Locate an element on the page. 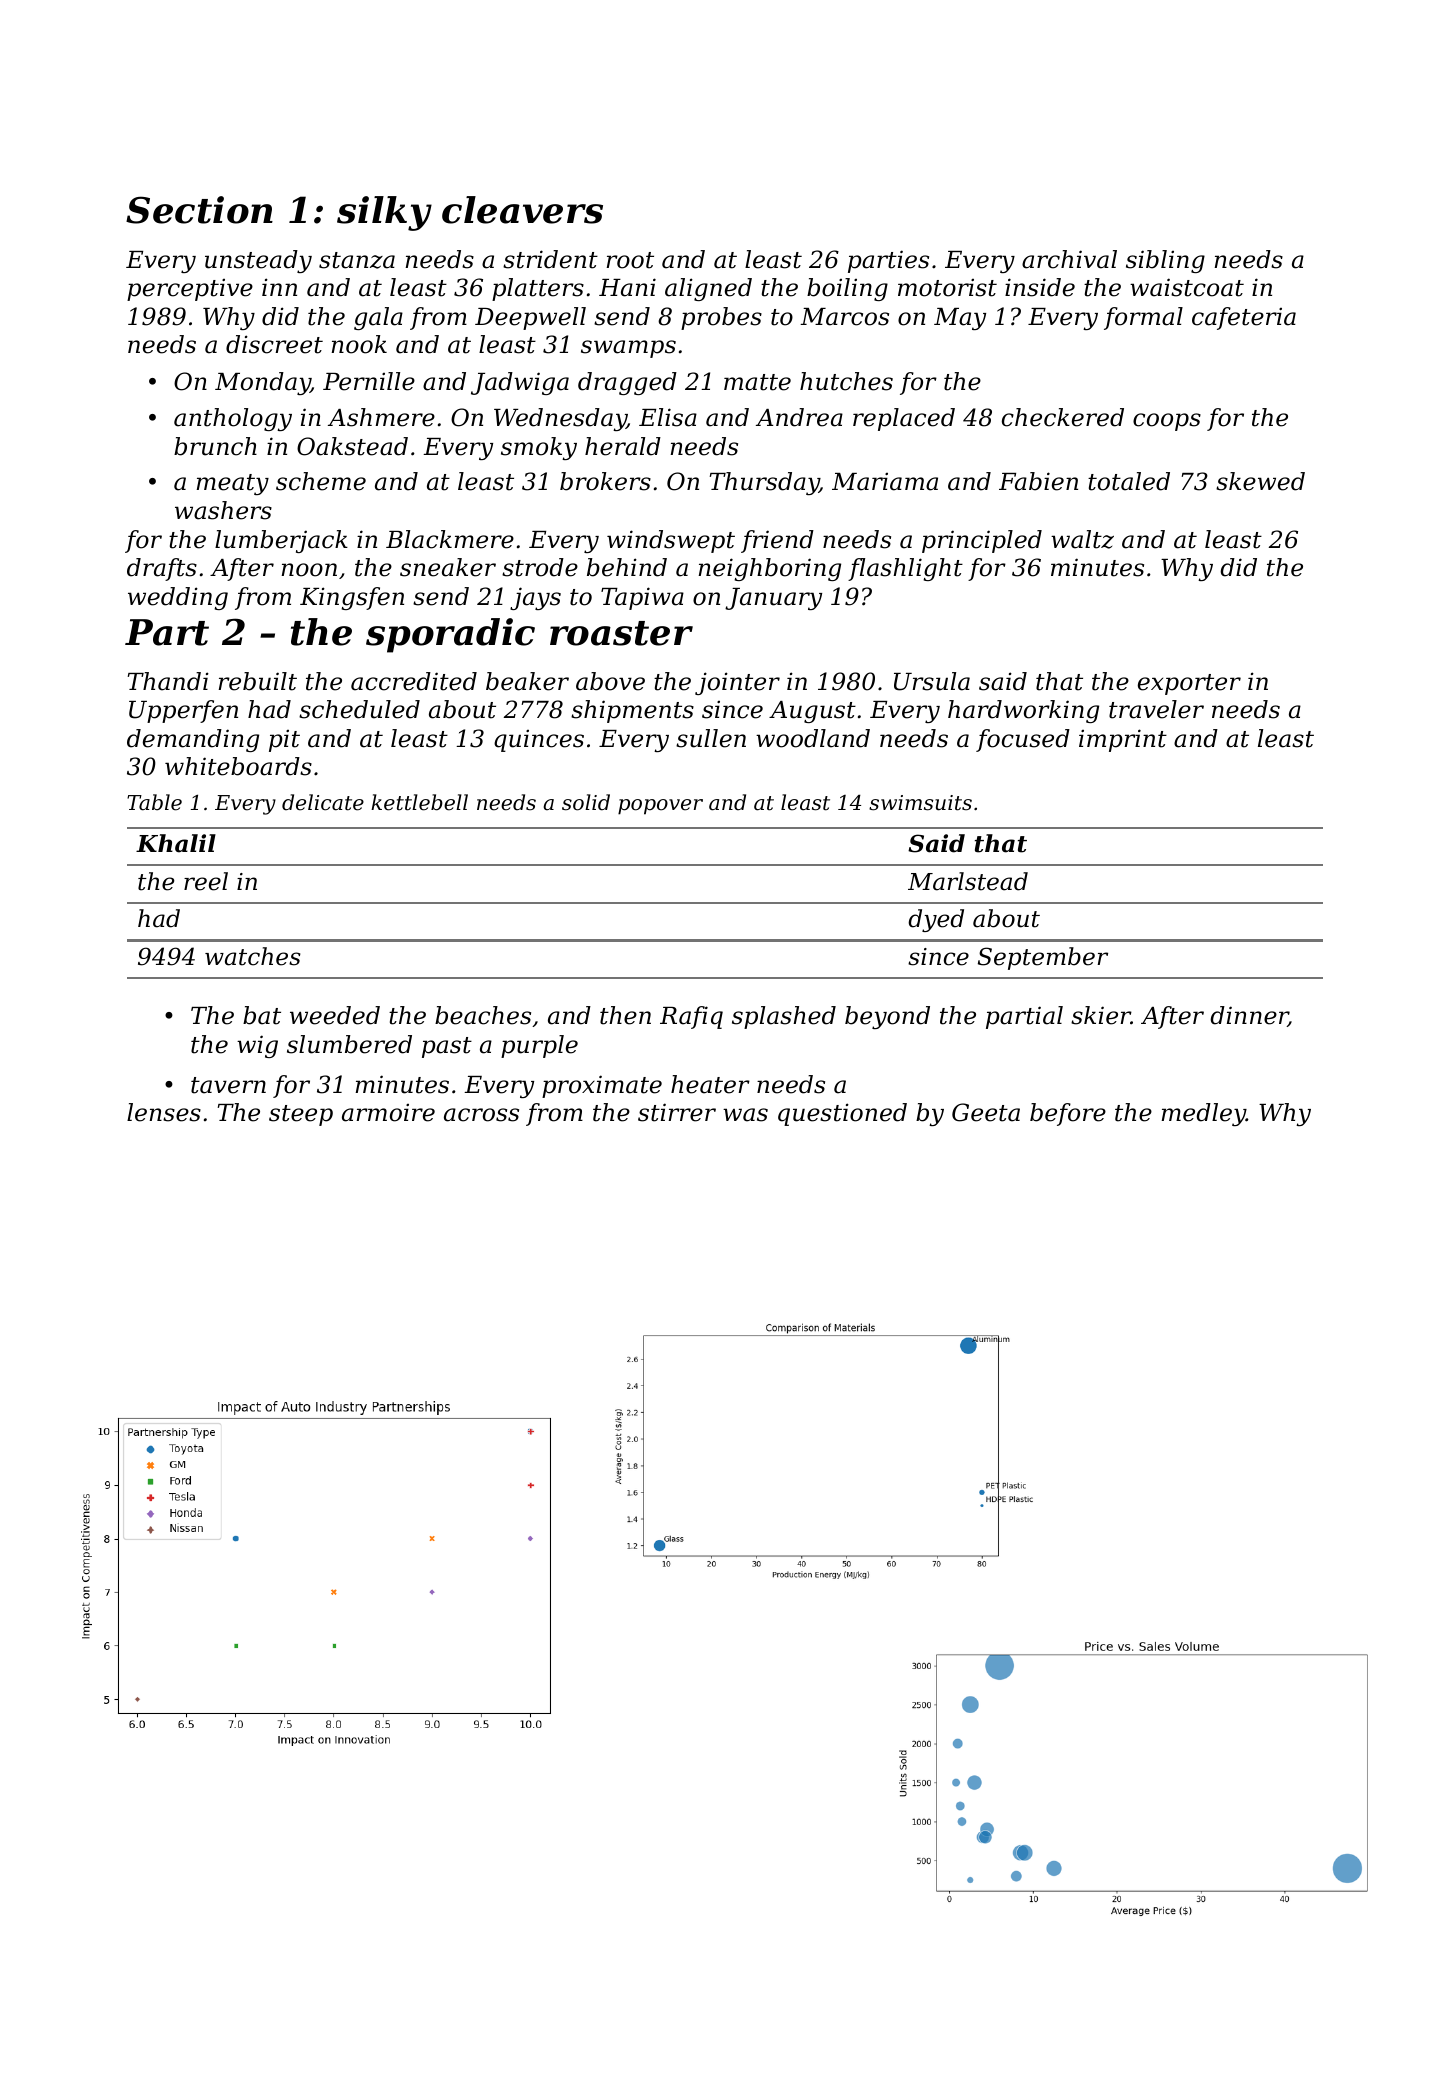 The width and height of the image is (1450, 2100). sibling is located at coordinates (1165, 261).
